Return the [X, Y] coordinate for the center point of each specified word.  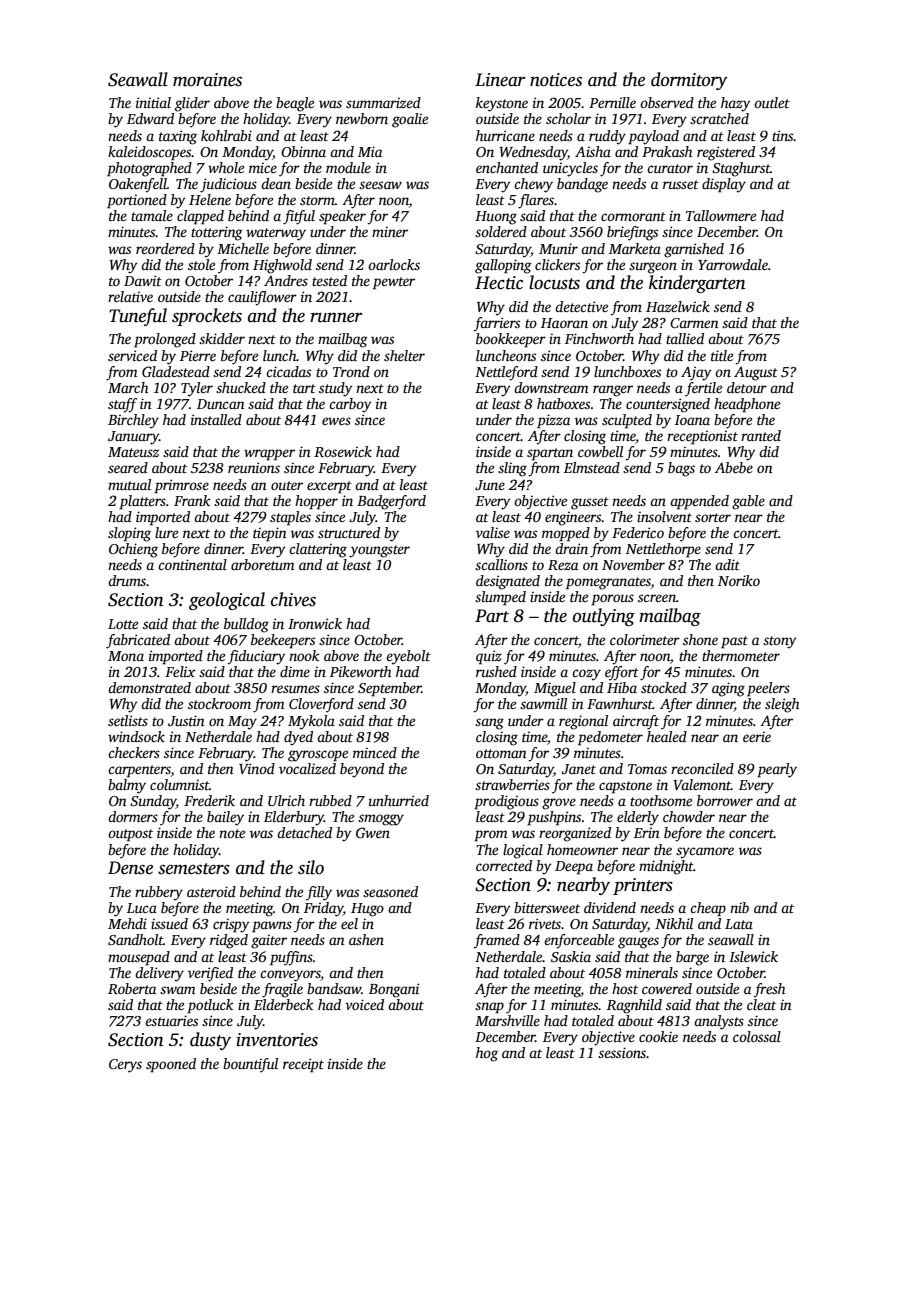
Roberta [132, 988]
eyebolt [408, 657]
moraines [207, 80]
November [633, 564]
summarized [383, 102]
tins [783, 135]
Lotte [123, 624]
